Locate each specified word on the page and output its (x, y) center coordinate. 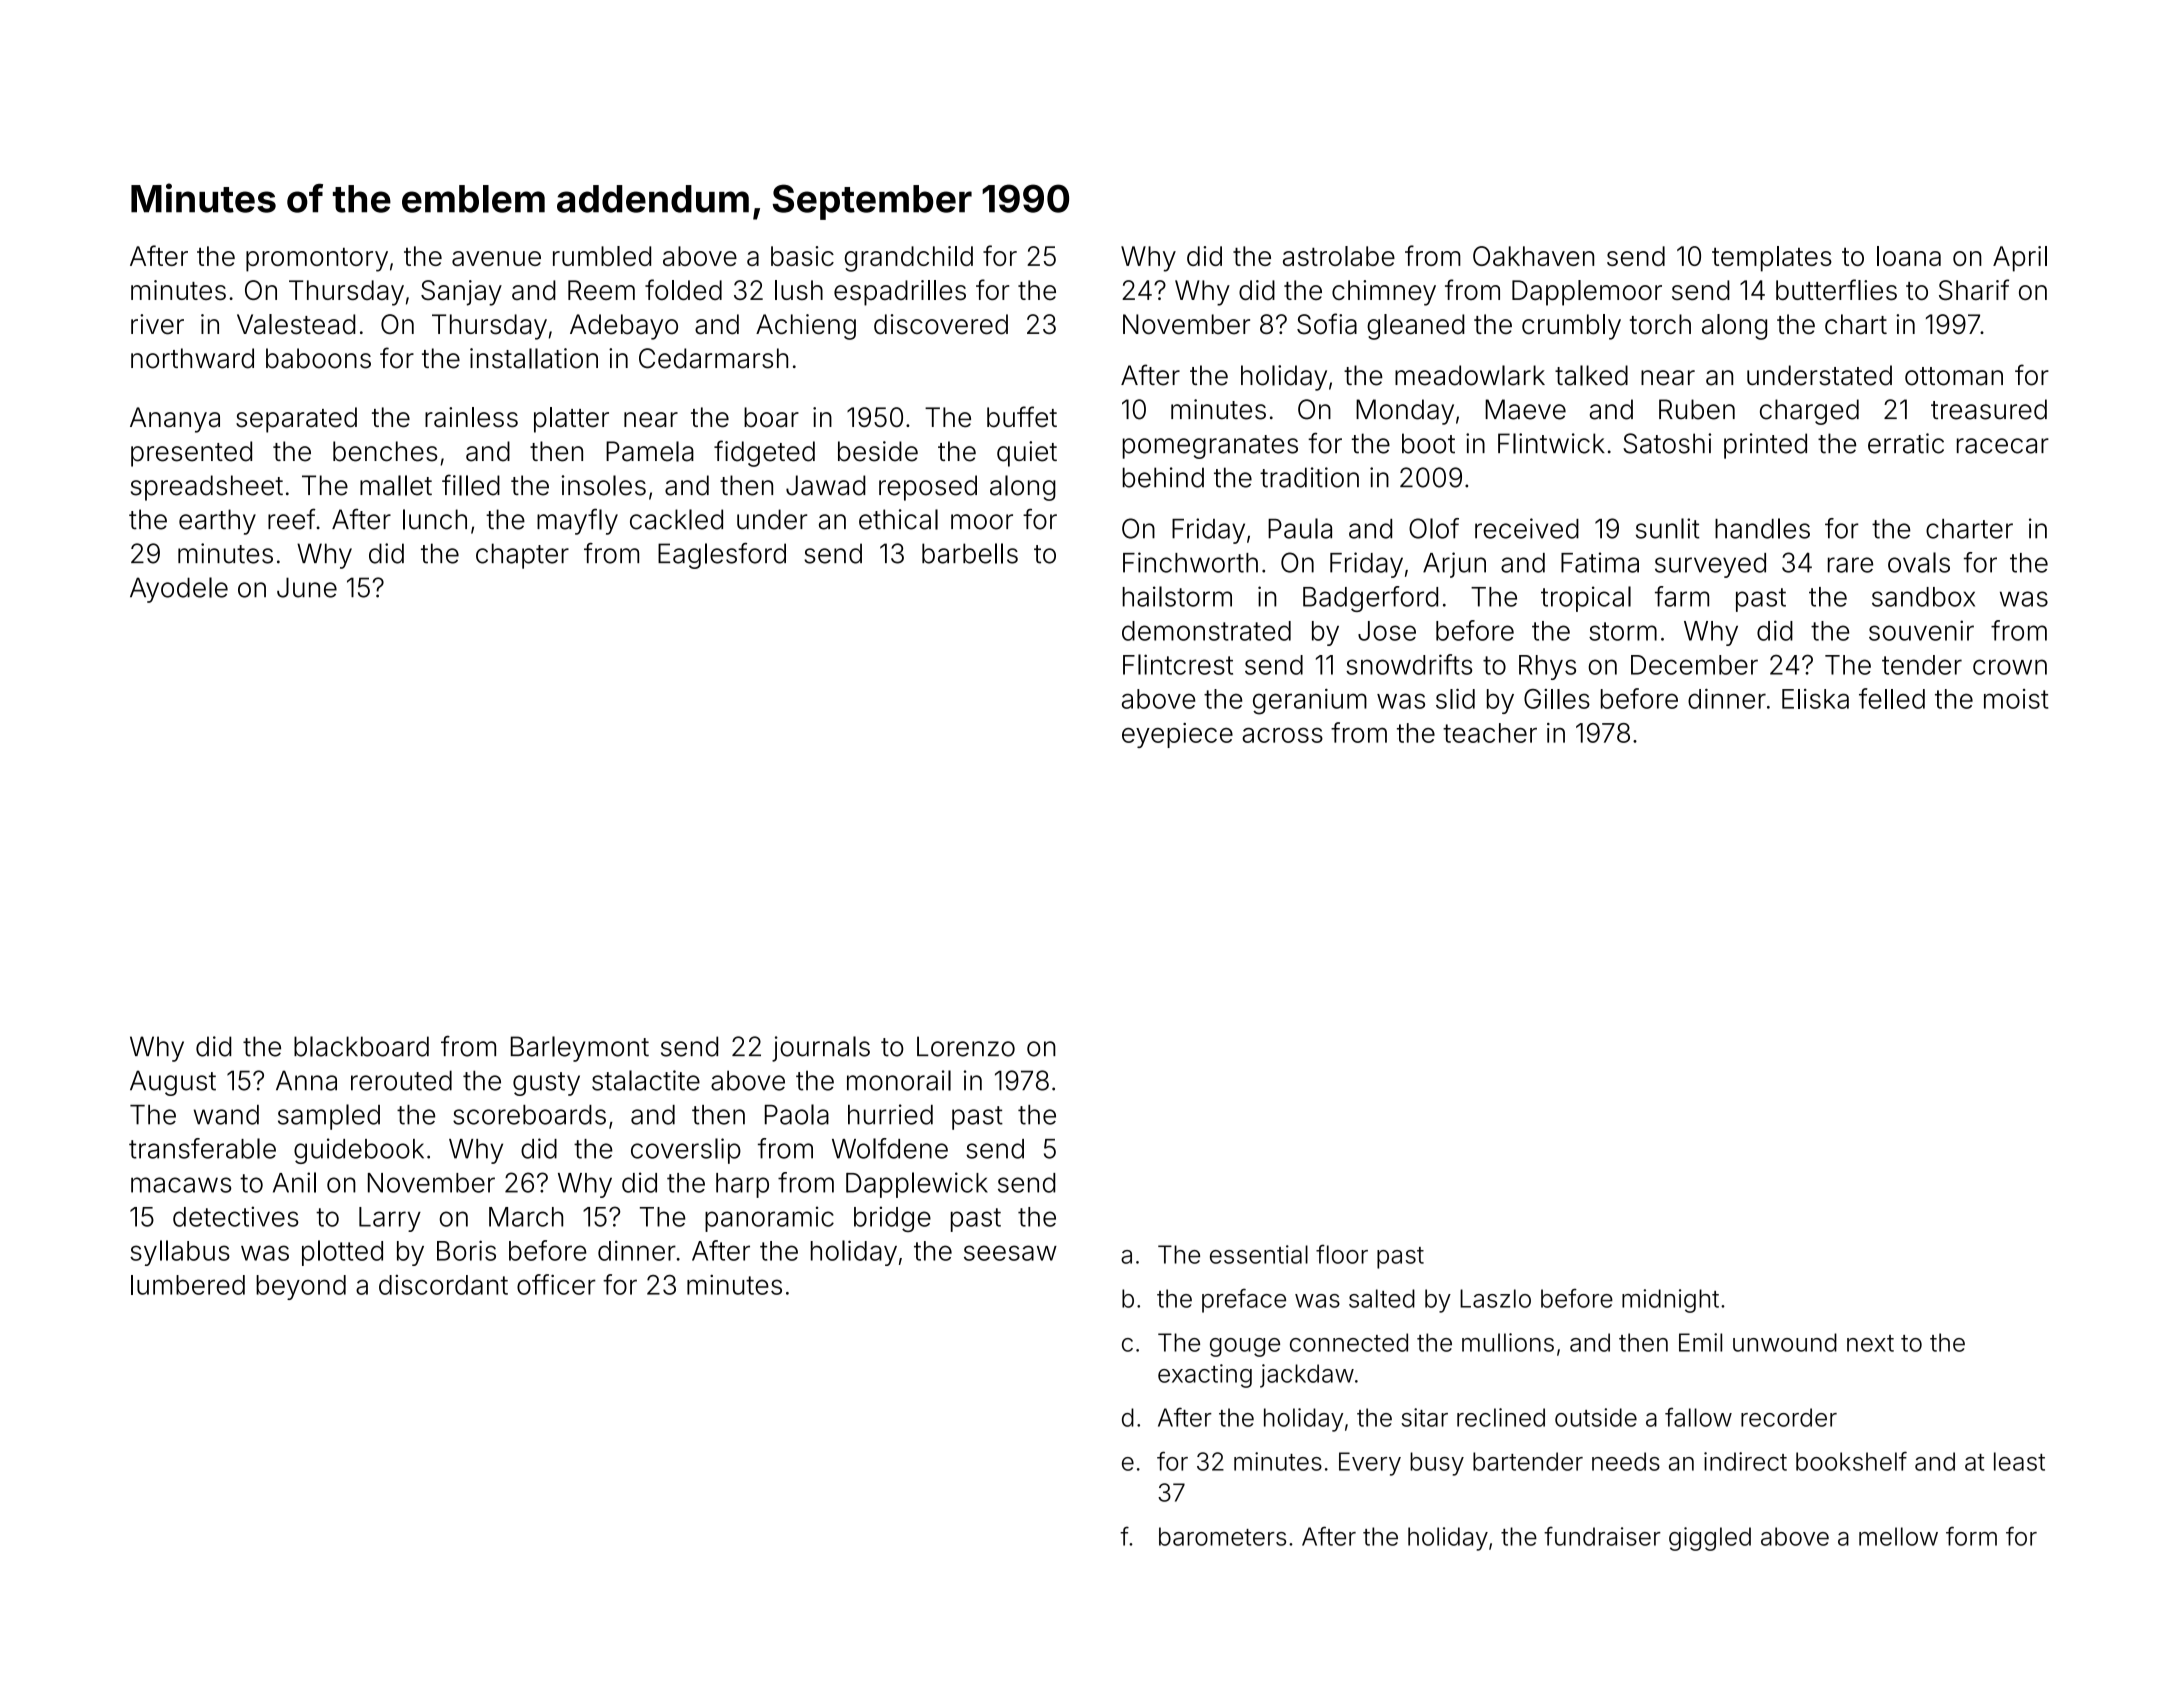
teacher (1490, 733)
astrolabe (1339, 256)
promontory (317, 260)
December (1694, 665)
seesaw (1010, 1253)
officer (556, 1284)
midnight (1670, 1301)
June (307, 587)
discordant (443, 1285)
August (173, 1083)
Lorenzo (966, 1046)
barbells (970, 553)
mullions (1508, 1342)
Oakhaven (1533, 256)
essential (1259, 1254)
